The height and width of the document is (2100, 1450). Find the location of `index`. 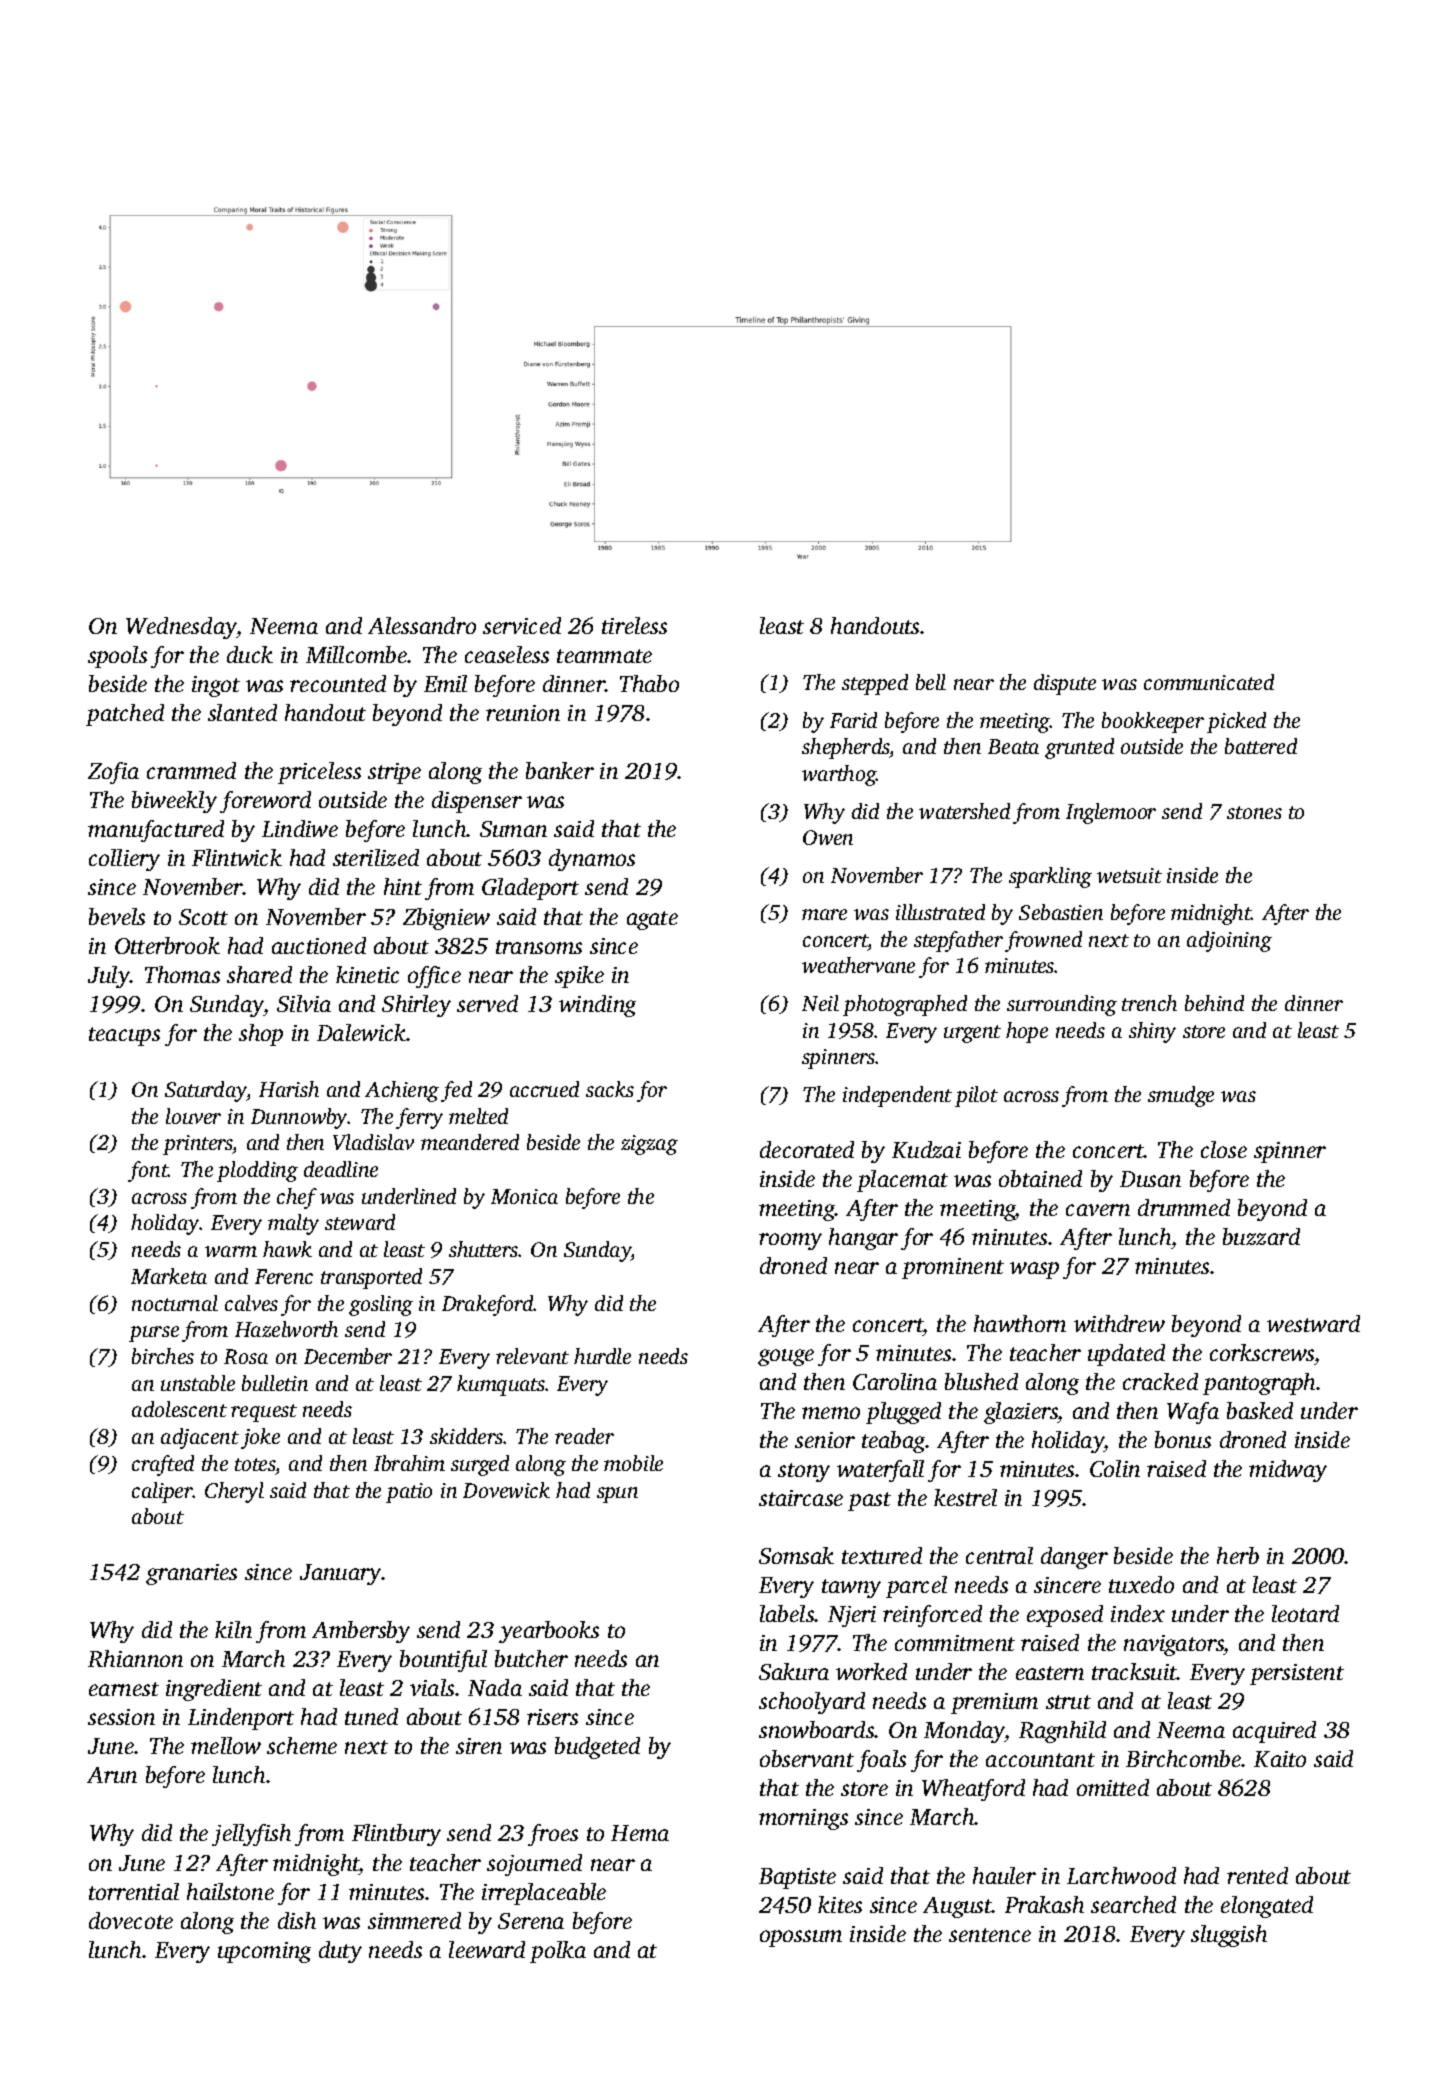

index is located at coordinates (1138, 1613).
